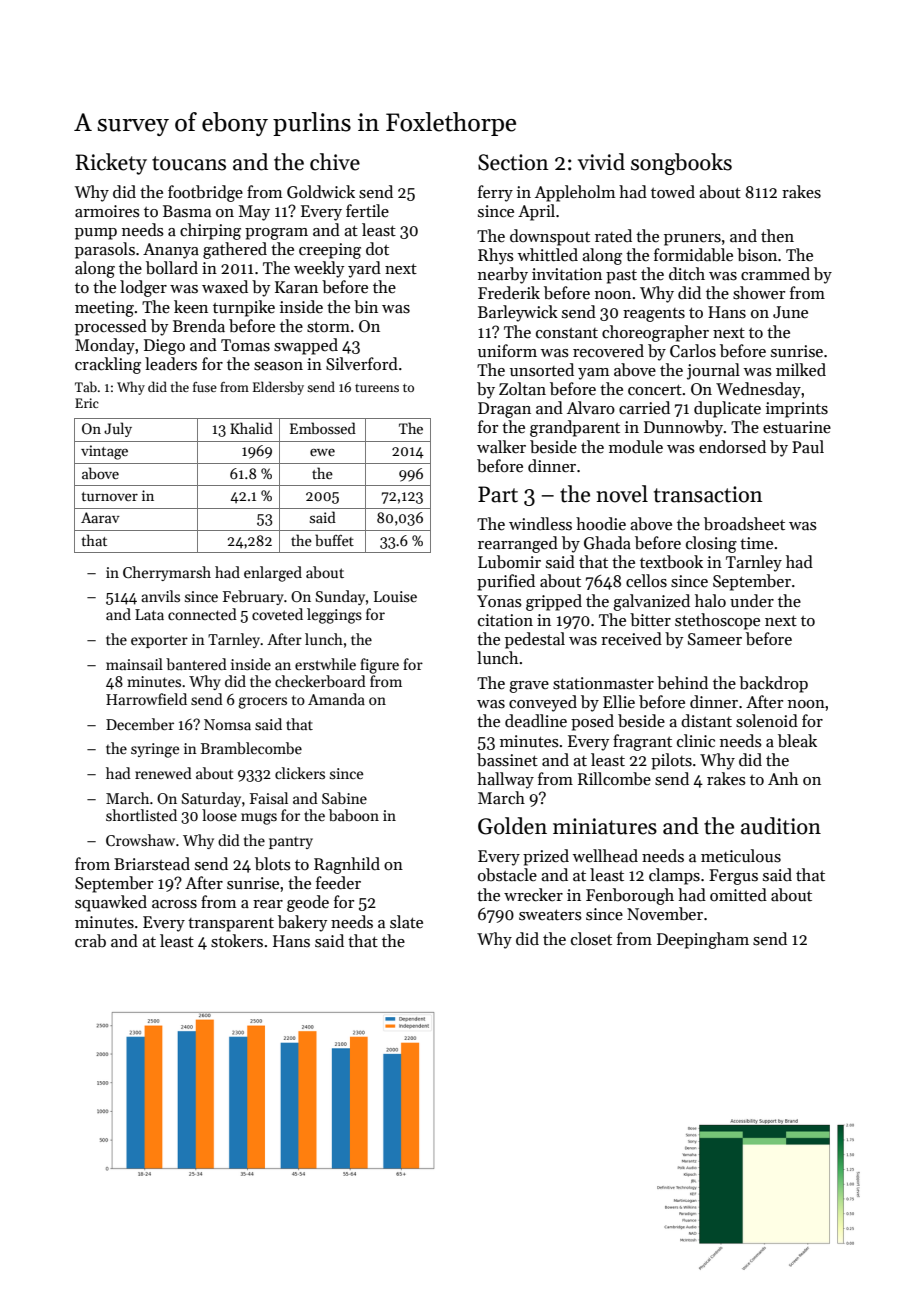 The image size is (908, 1316). What do you see at coordinates (328, 327) in the page?
I see `storm` at bounding box center [328, 327].
